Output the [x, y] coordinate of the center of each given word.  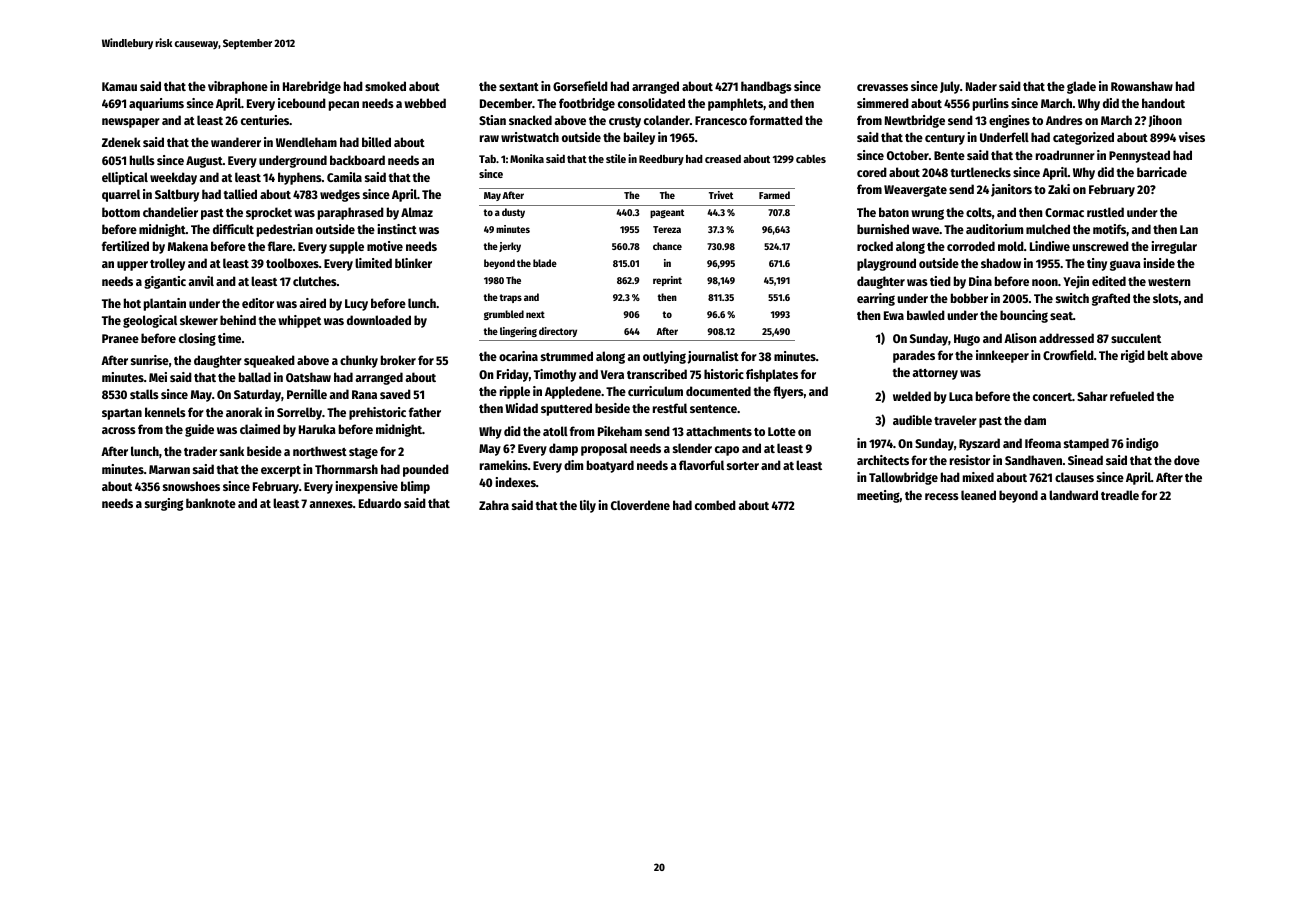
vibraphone [238, 87]
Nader [981, 86]
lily [588, 506]
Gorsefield [580, 86]
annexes [331, 504]
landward [1073, 495]
